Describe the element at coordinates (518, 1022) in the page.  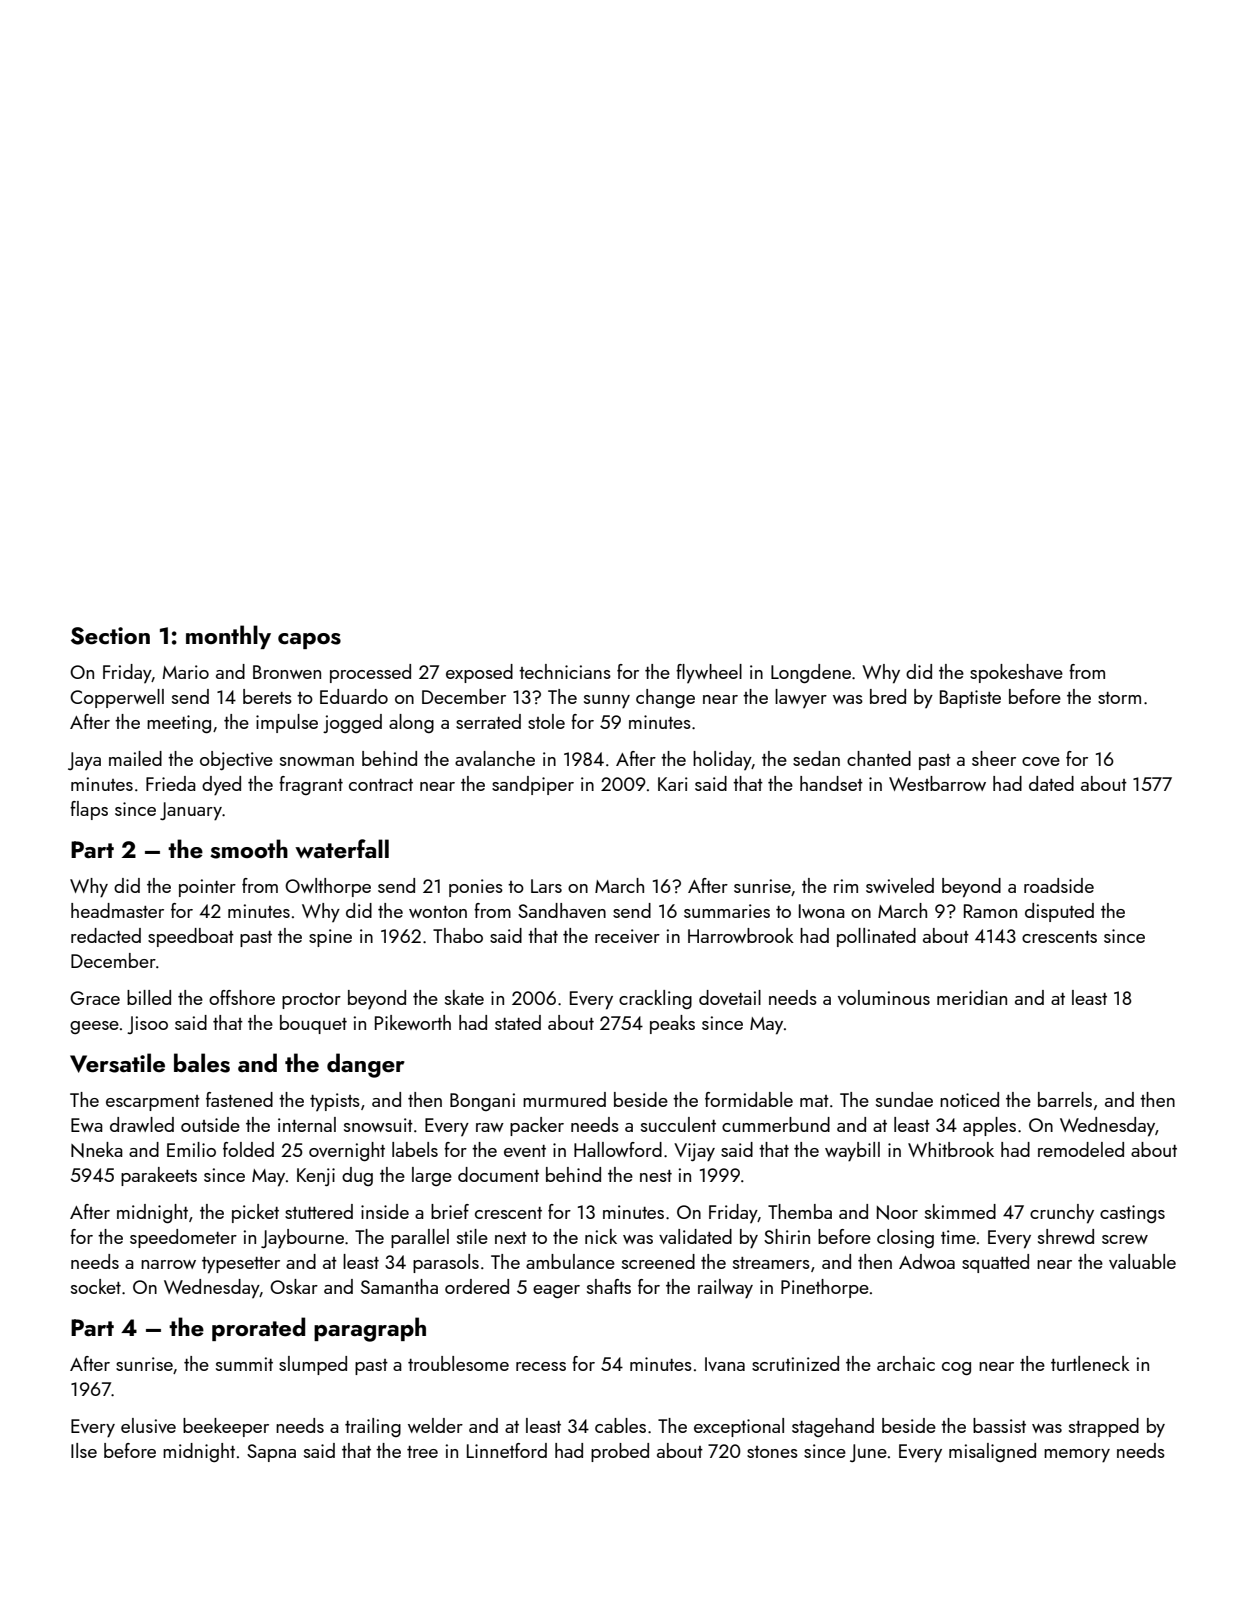
I see `stated` at that location.
